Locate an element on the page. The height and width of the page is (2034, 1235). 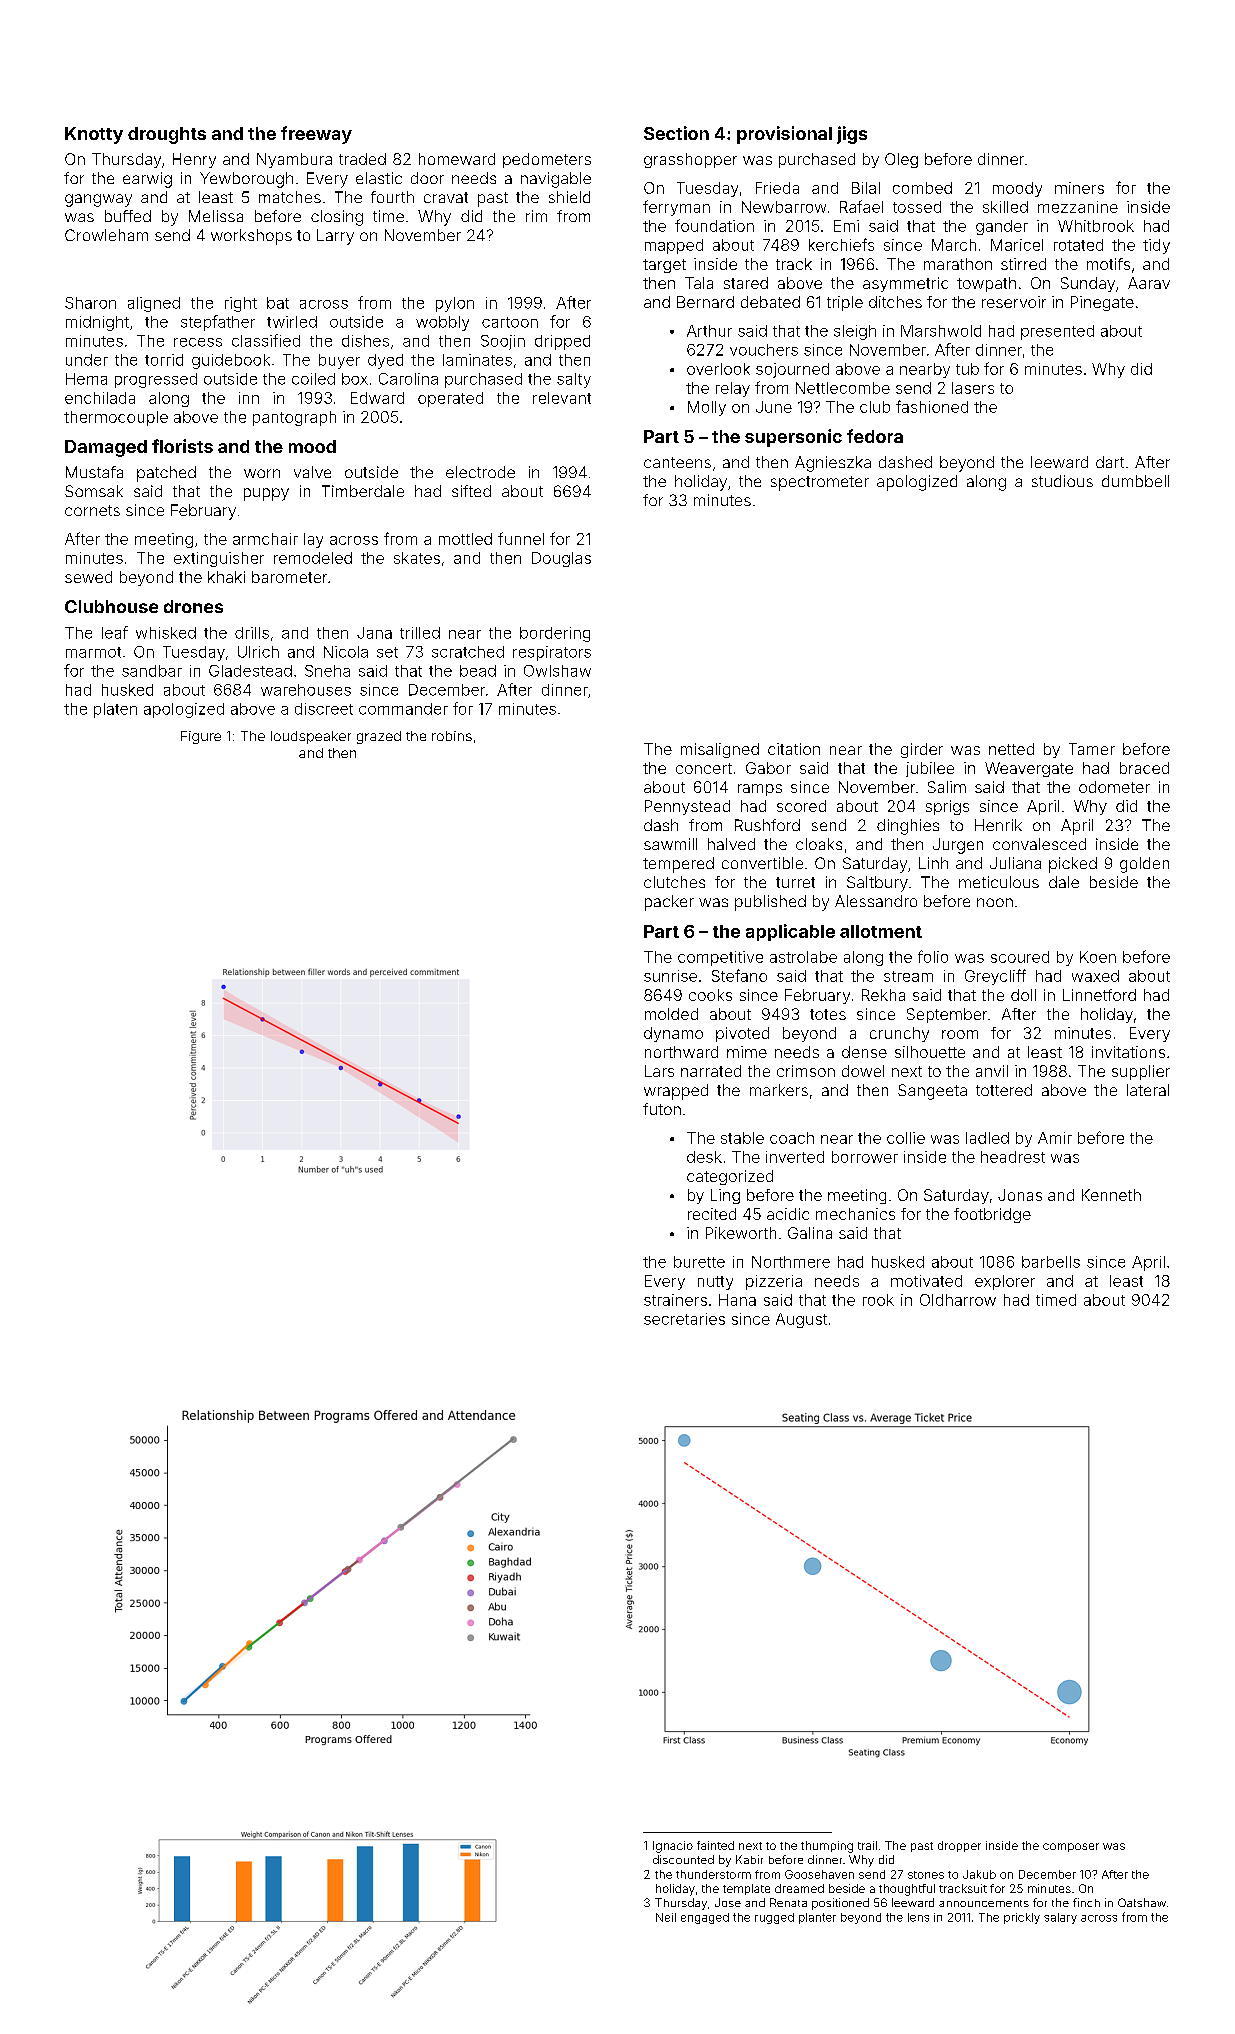
explorer is located at coordinates (1005, 1282).
